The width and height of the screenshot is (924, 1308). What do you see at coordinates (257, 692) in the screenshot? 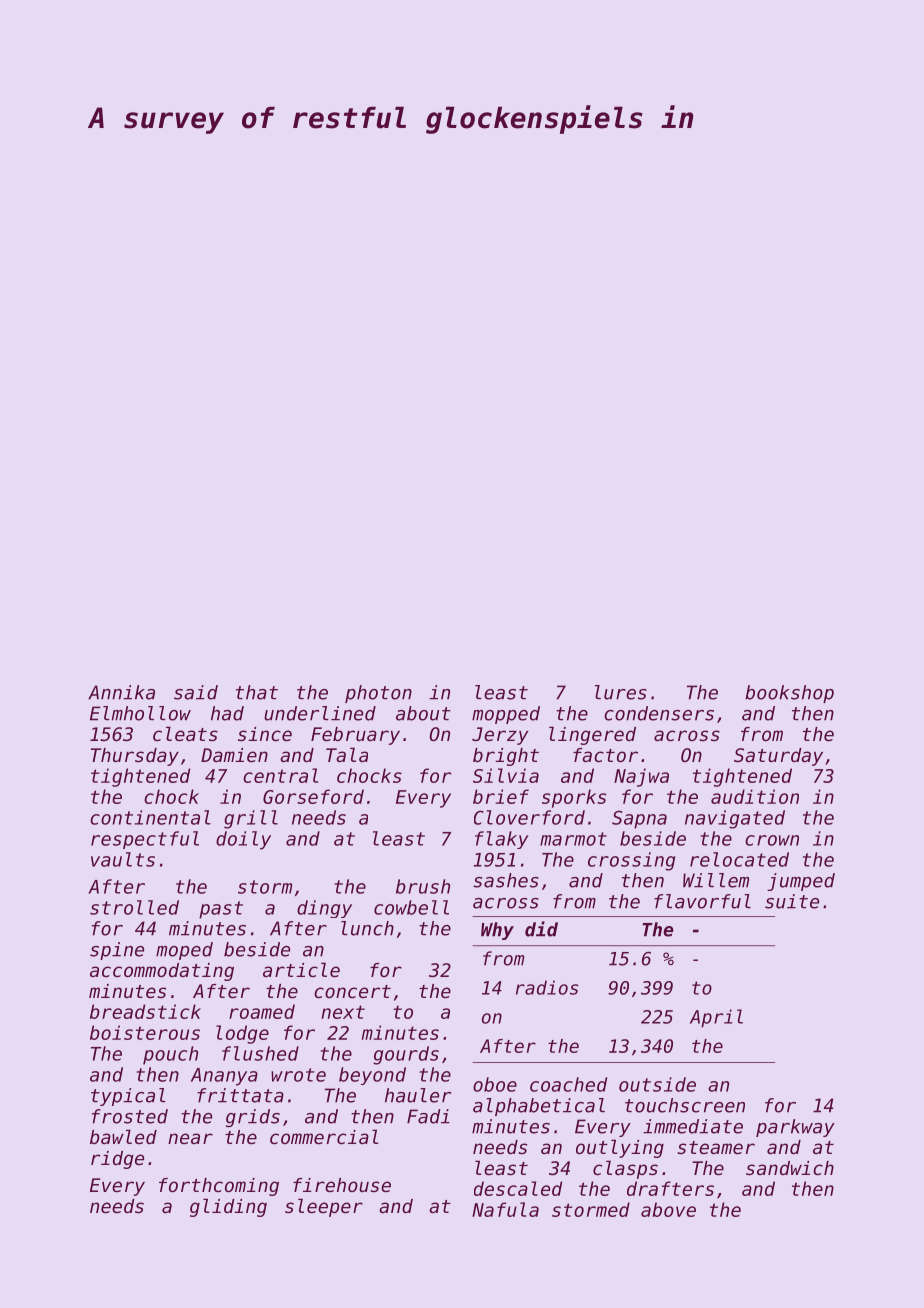
I see `that` at bounding box center [257, 692].
